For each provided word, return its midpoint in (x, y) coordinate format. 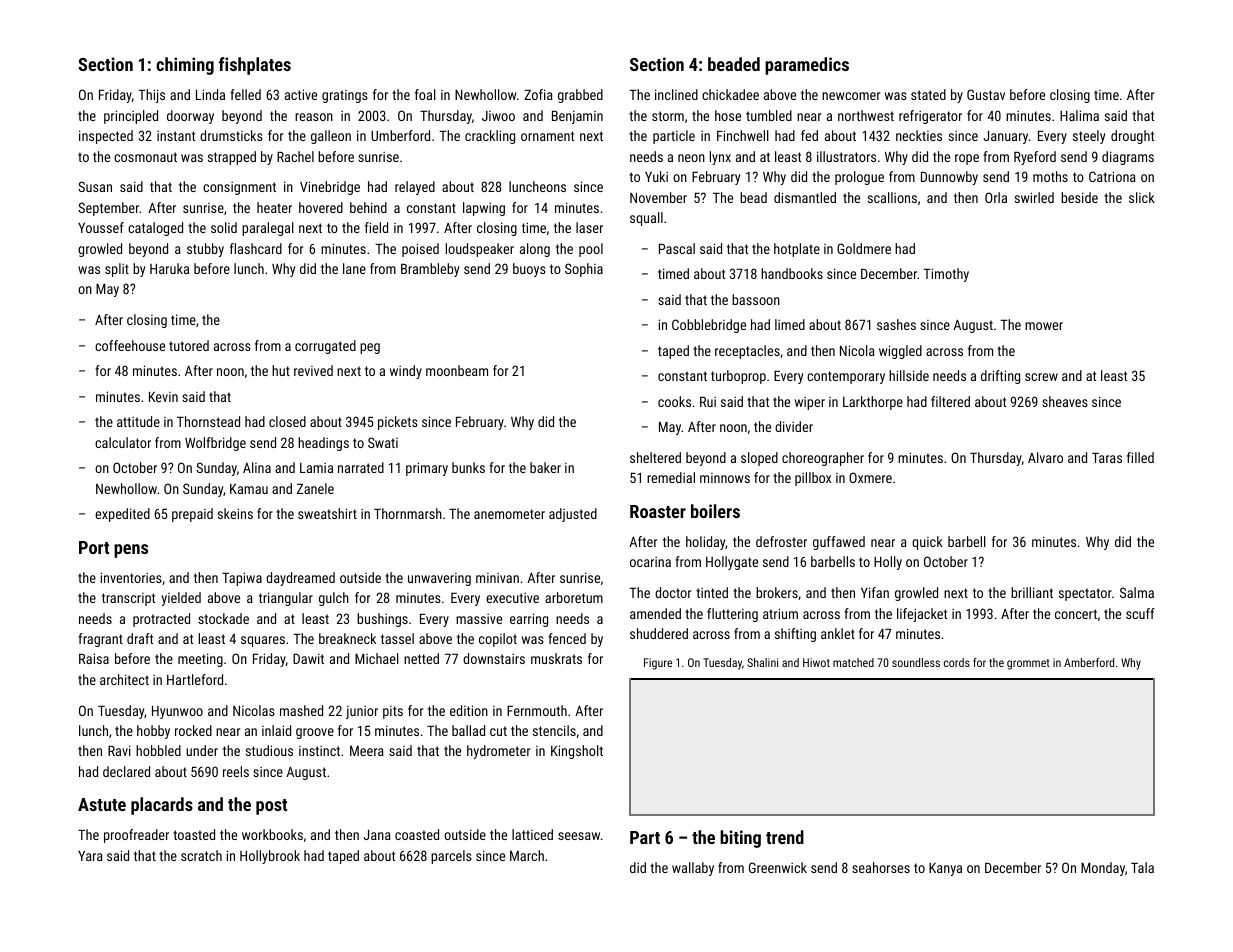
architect (124, 679)
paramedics (807, 66)
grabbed (580, 96)
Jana (377, 835)
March (527, 855)
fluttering (732, 615)
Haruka (169, 268)
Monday (1103, 869)
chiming (185, 66)
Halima (1079, 115)
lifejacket (922, 615)
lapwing (484, 209)
